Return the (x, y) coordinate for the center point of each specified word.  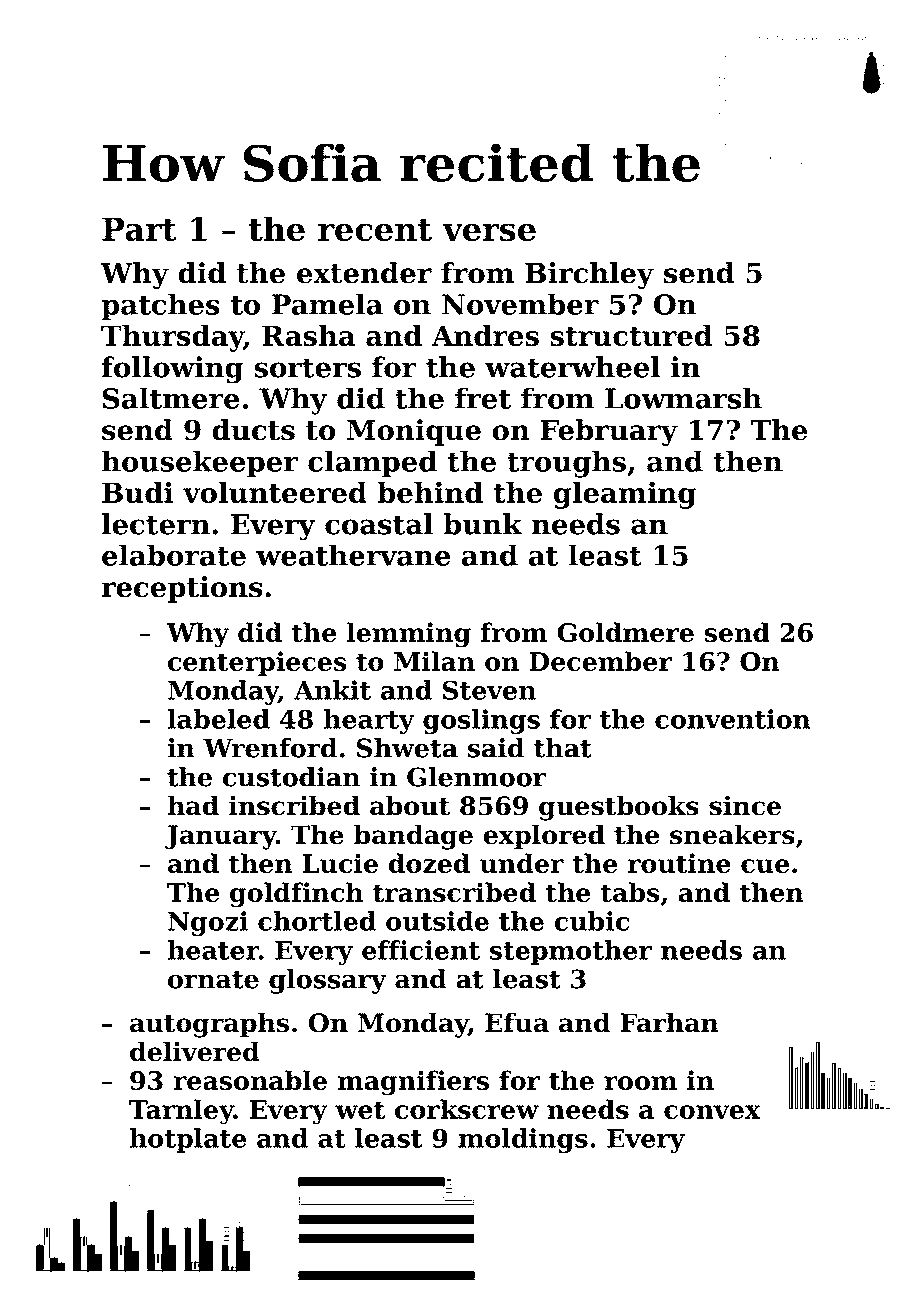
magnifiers (413, 1083)
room (640, 1083)
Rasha (309, 335)
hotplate (187, 1140)
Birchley (589, 275)
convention (733, 719)
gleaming (625, 495)
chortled (317, 921)
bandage (413, 837)
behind (430, 492)
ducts (253, 430)
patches (160, 307)
